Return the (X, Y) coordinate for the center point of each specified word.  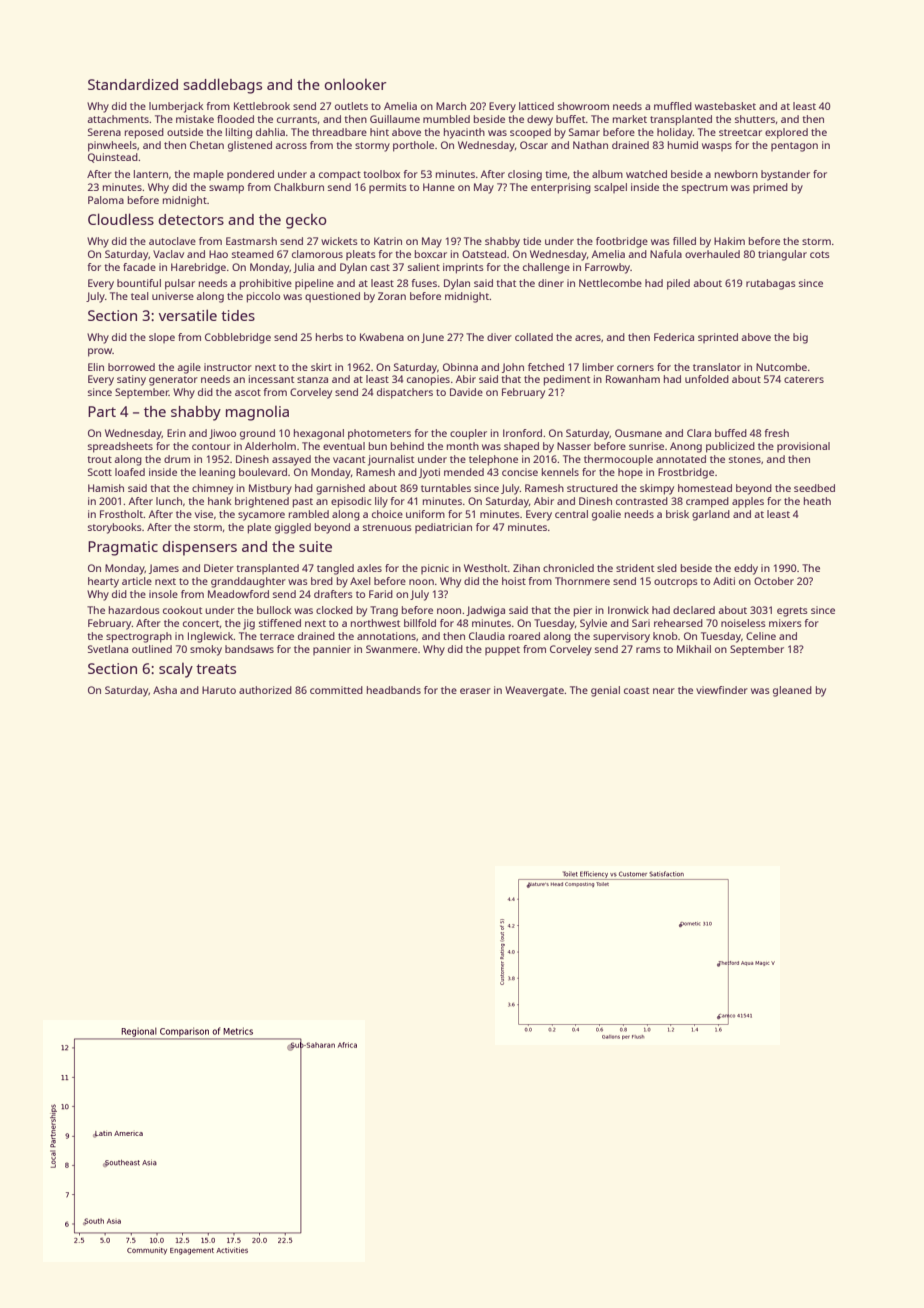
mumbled (446, 119)
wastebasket (725, 106)
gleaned (792, 691)
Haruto (219, 690)
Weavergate (534, 691)
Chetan (207, 145)
